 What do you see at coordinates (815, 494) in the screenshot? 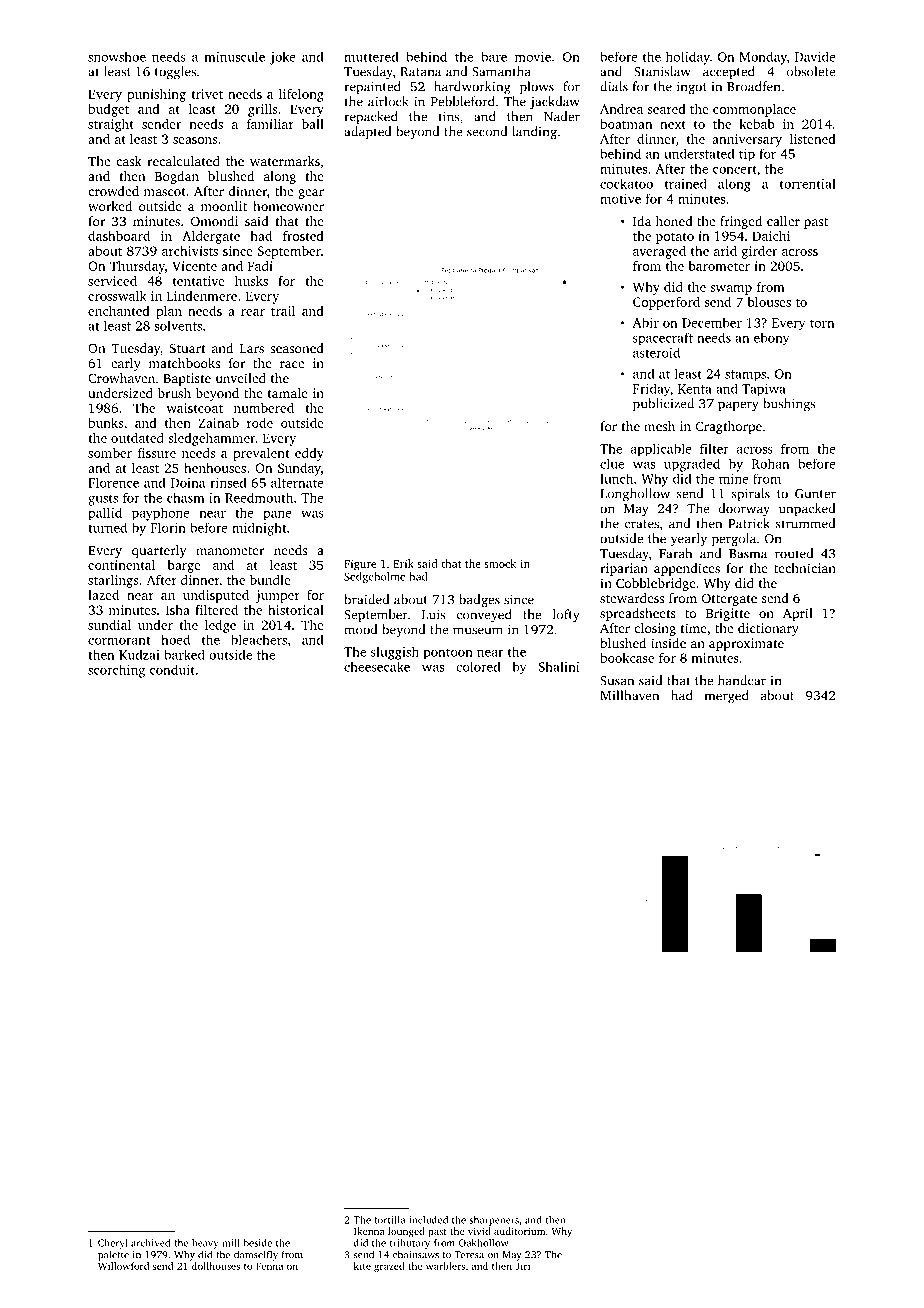
I see `Gunter` at bounding box center [815, 494].
